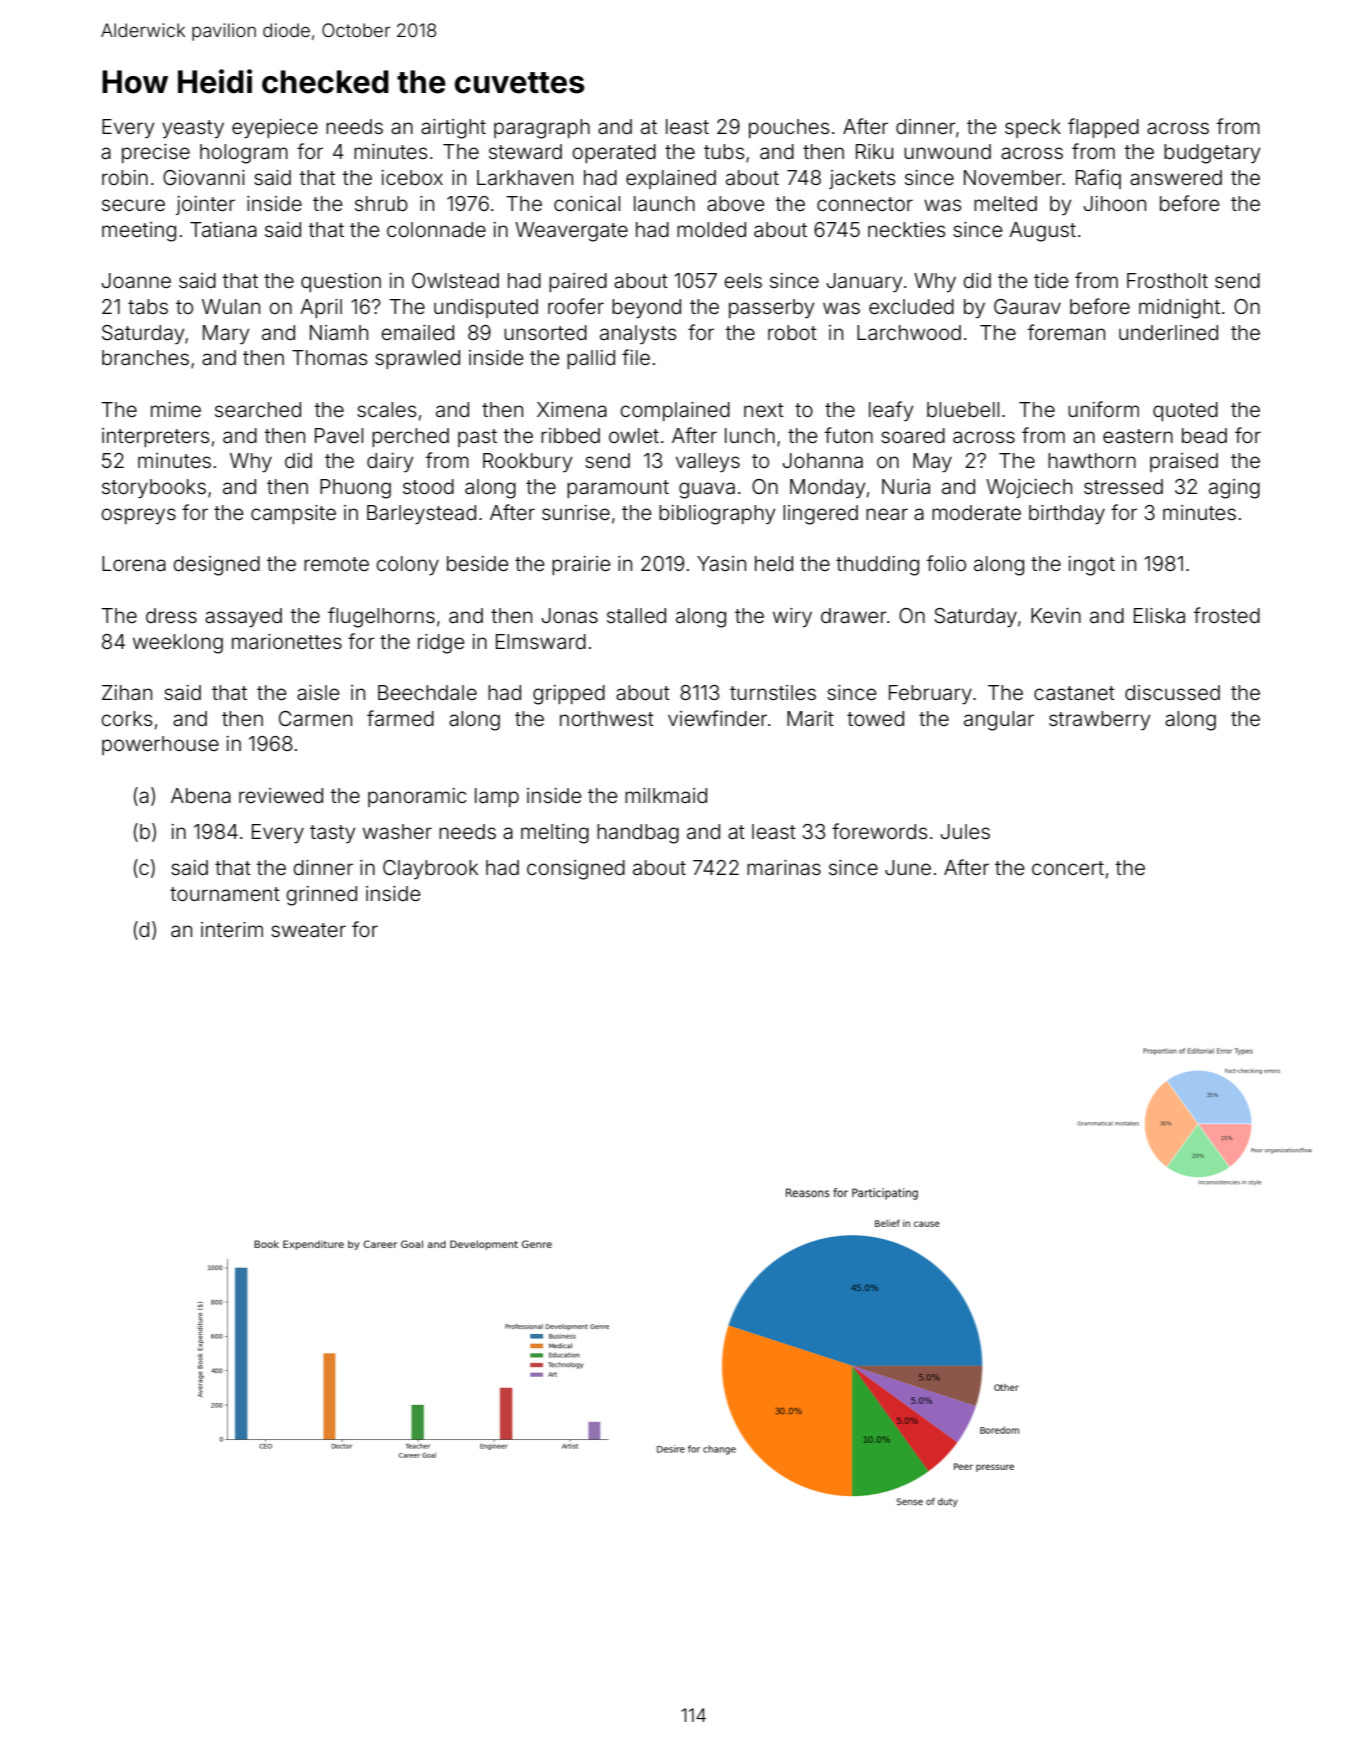  What do you see at coordinates (148, 306) in the image?
I see `tabs` at bounding box center [148, 306].
